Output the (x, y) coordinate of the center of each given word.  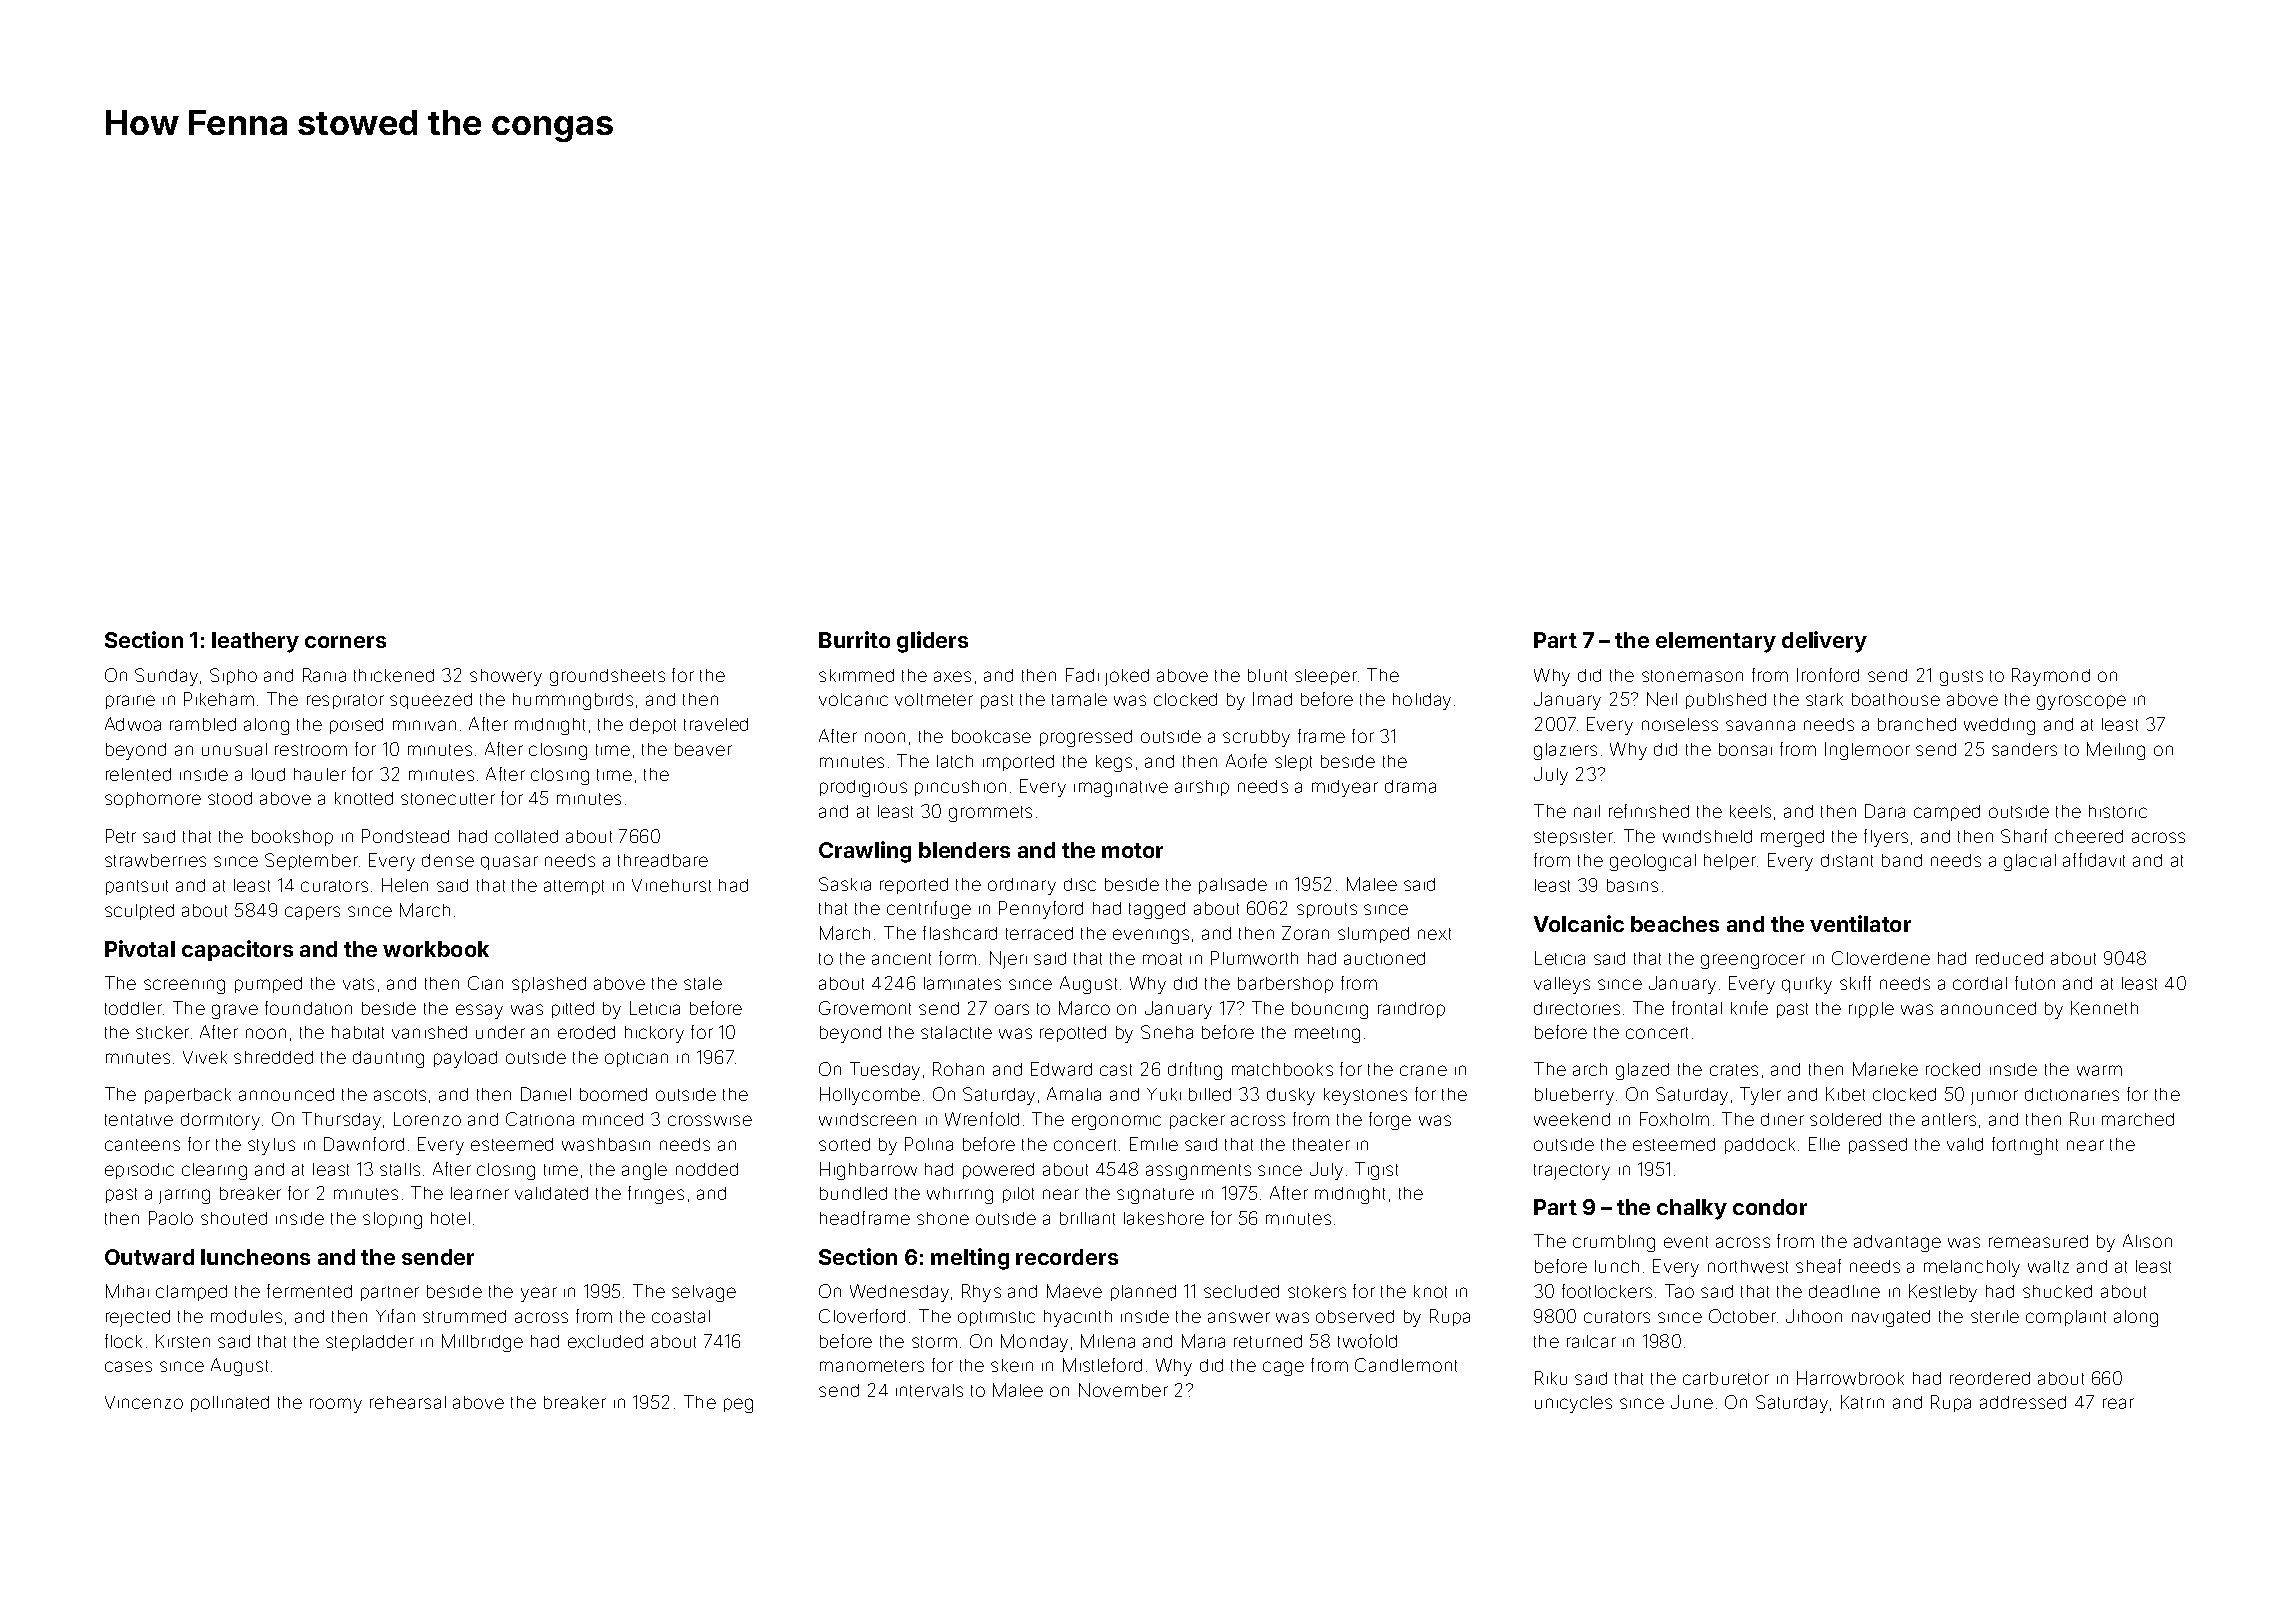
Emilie (1154, 1144)
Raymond (2051, 677)
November (1123, 1390)
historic (2118, 811)
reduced (2009, 958)
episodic (139, 1171)
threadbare (663, 860)
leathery (255, 642)
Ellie (1824, 1144)
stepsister (1573, 838)
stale (703, 983)
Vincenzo (144, 1402)
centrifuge (929, 910)
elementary (1716, 642)
